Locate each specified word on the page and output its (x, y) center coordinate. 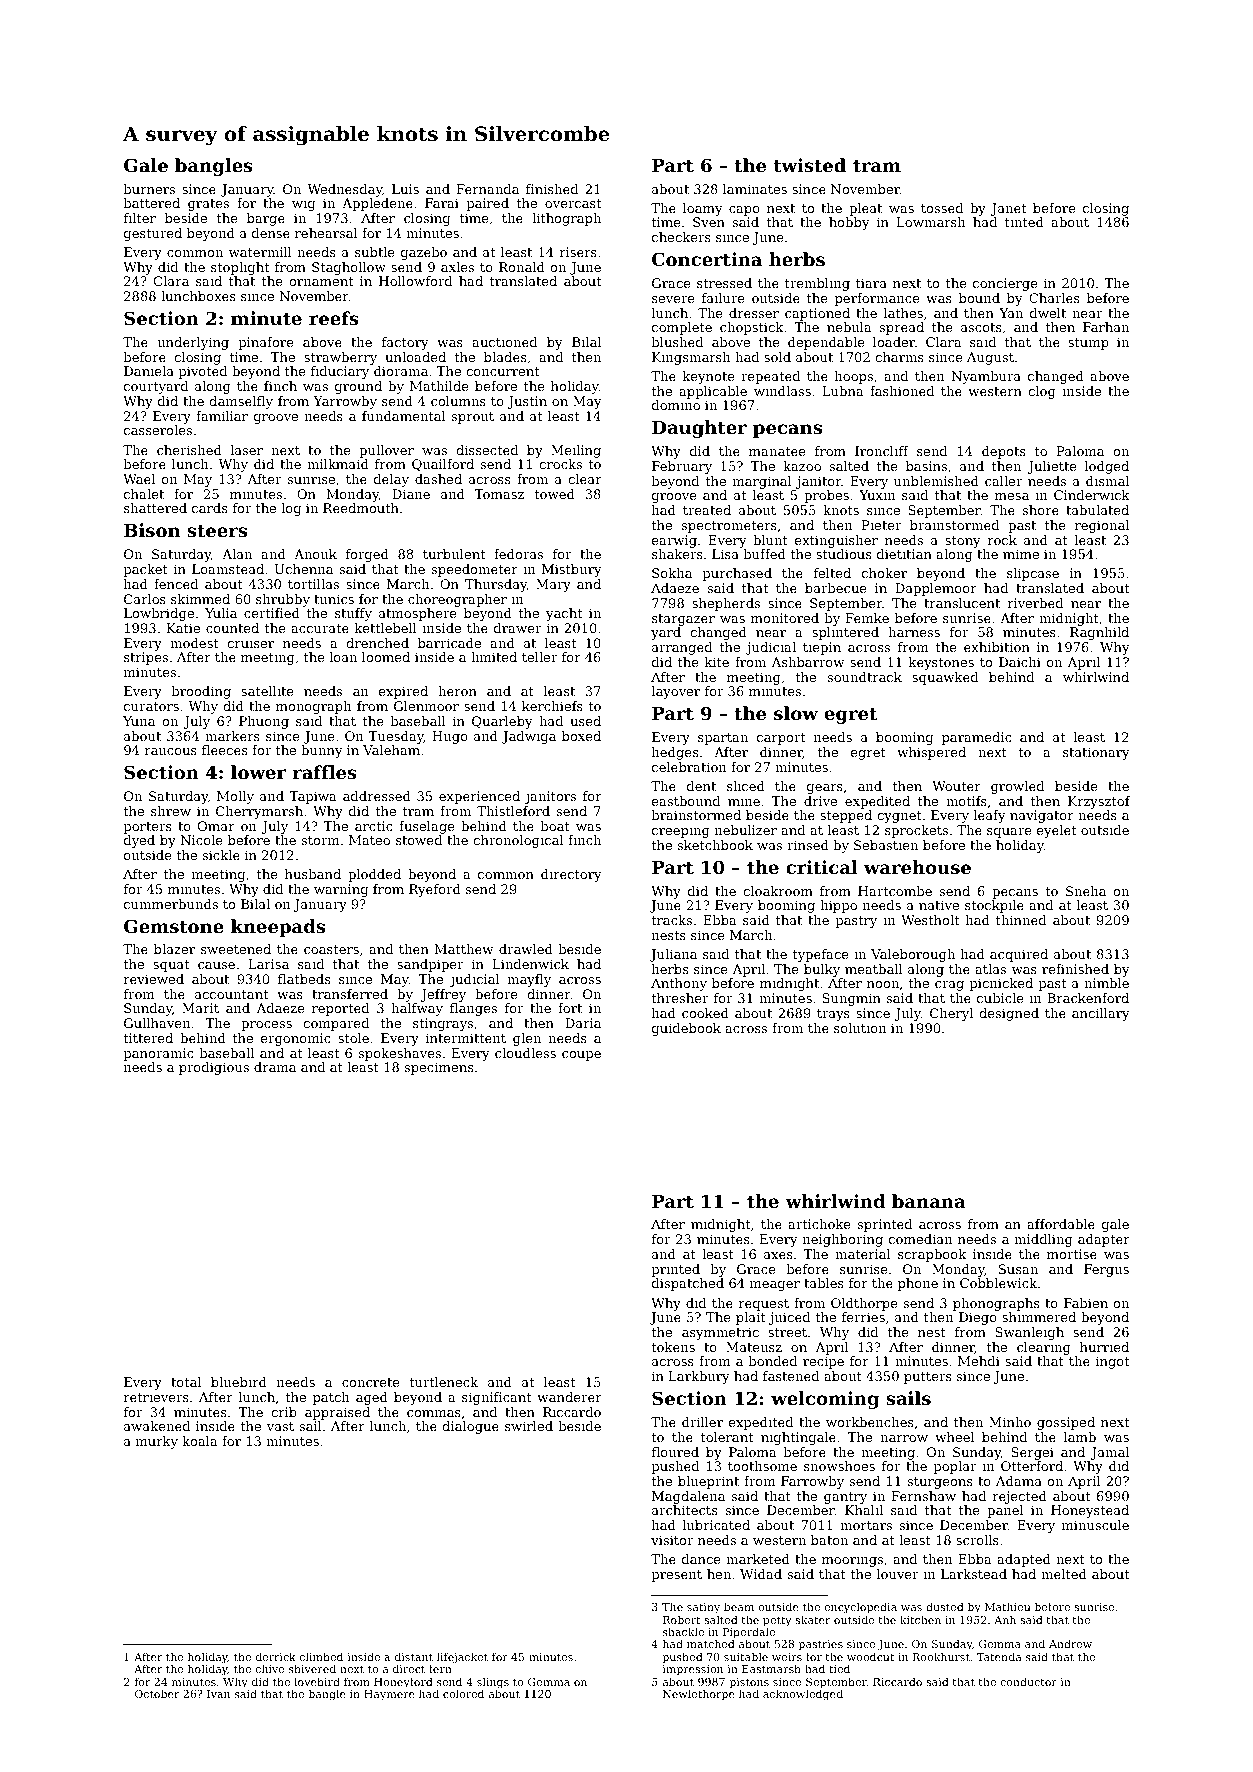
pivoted (202, 372)
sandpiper (430, 965)
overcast (573, 203)
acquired (1019, 955)
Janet (1008, 209)
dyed (139, 841)
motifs (966, 801)
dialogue (470, 1427)
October (157, 1693)
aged (372, 1398)
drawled (526, 949)
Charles (1054, 298)
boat (555, 826)
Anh (1005, 1619)
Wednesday (344, 190)
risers (578, 252)
